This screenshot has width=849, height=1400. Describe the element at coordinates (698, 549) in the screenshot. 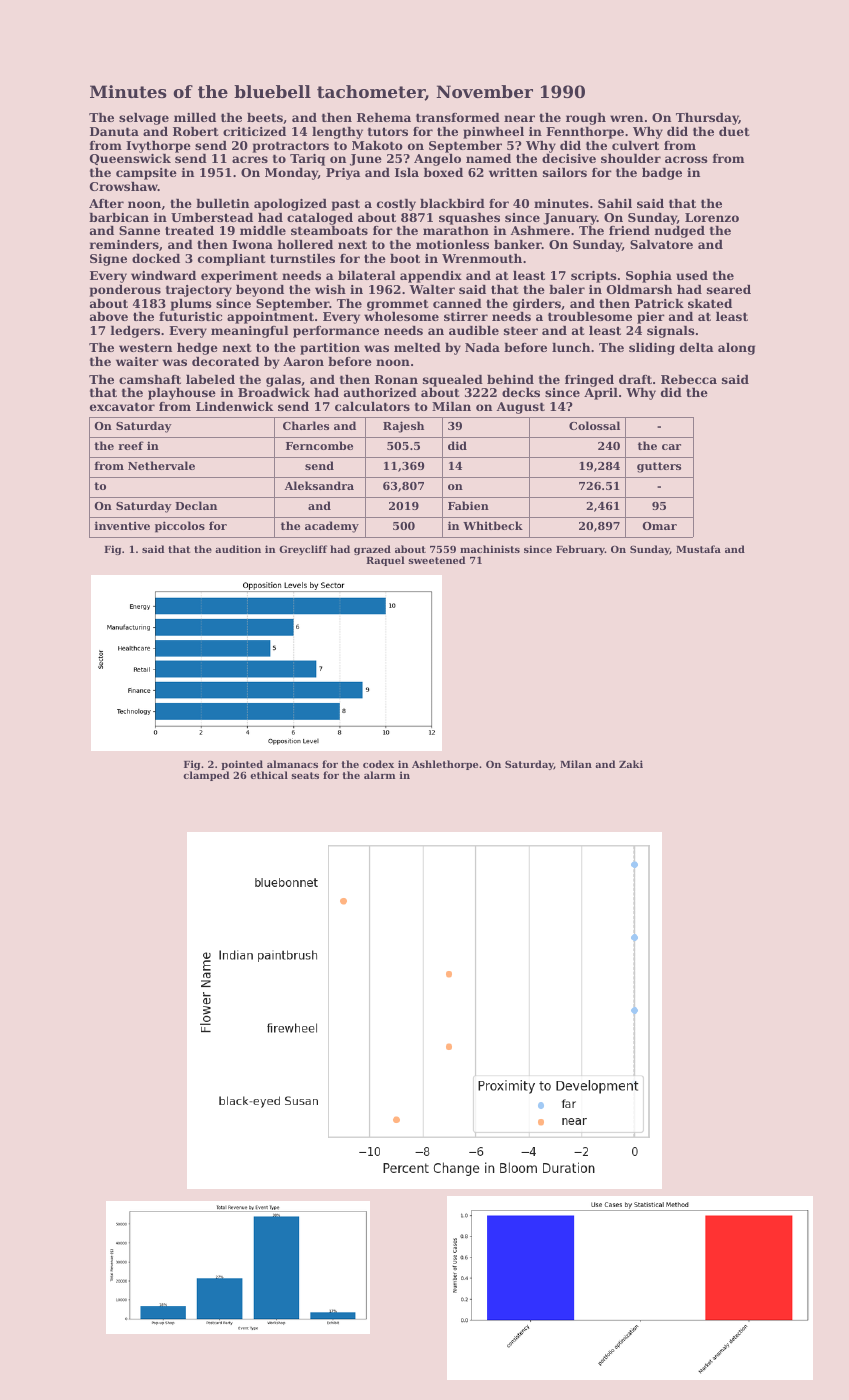

I see `Mustafa` at that location.
